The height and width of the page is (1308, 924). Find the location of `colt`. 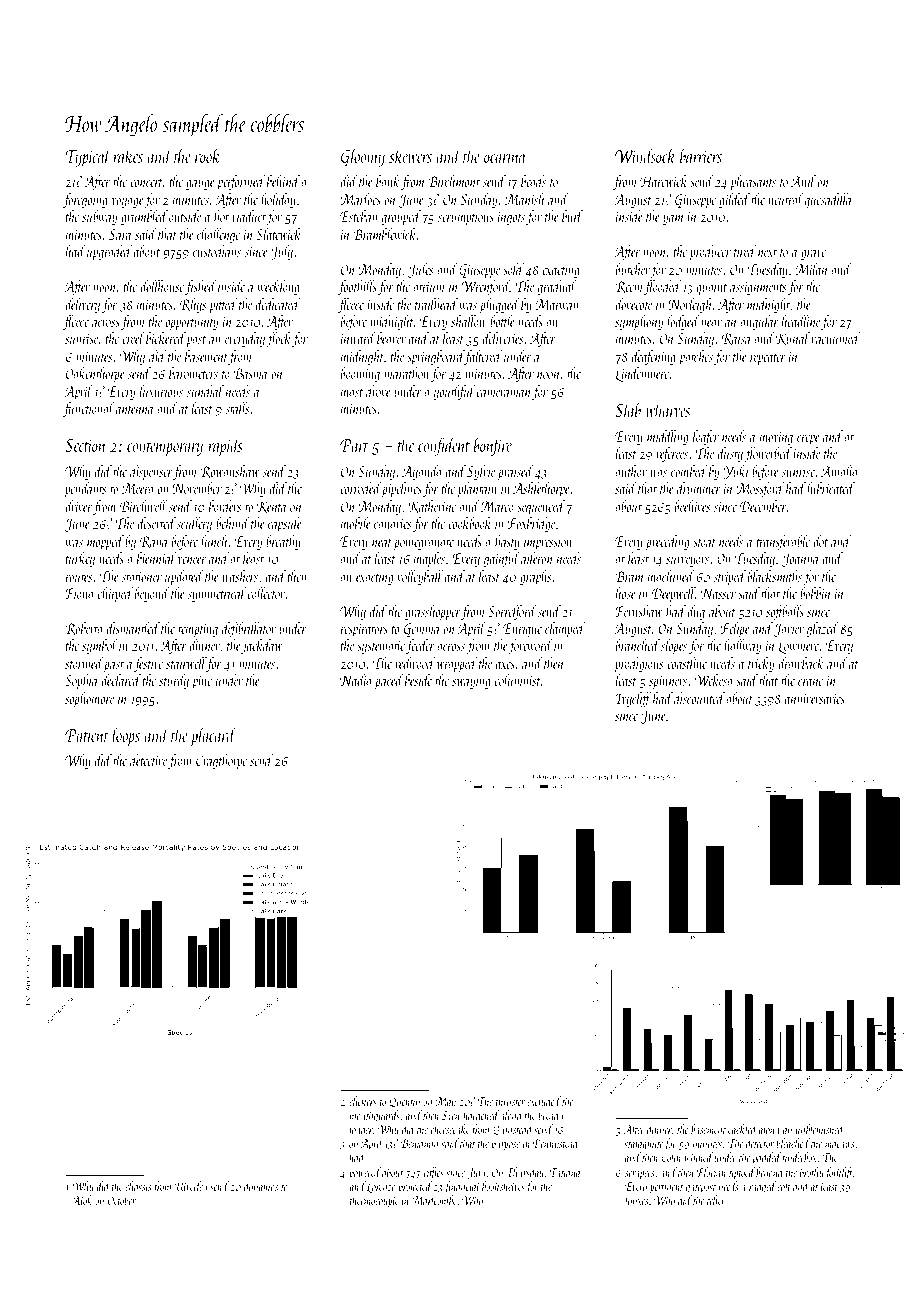

colt is located at coordinates (784, 1186).
